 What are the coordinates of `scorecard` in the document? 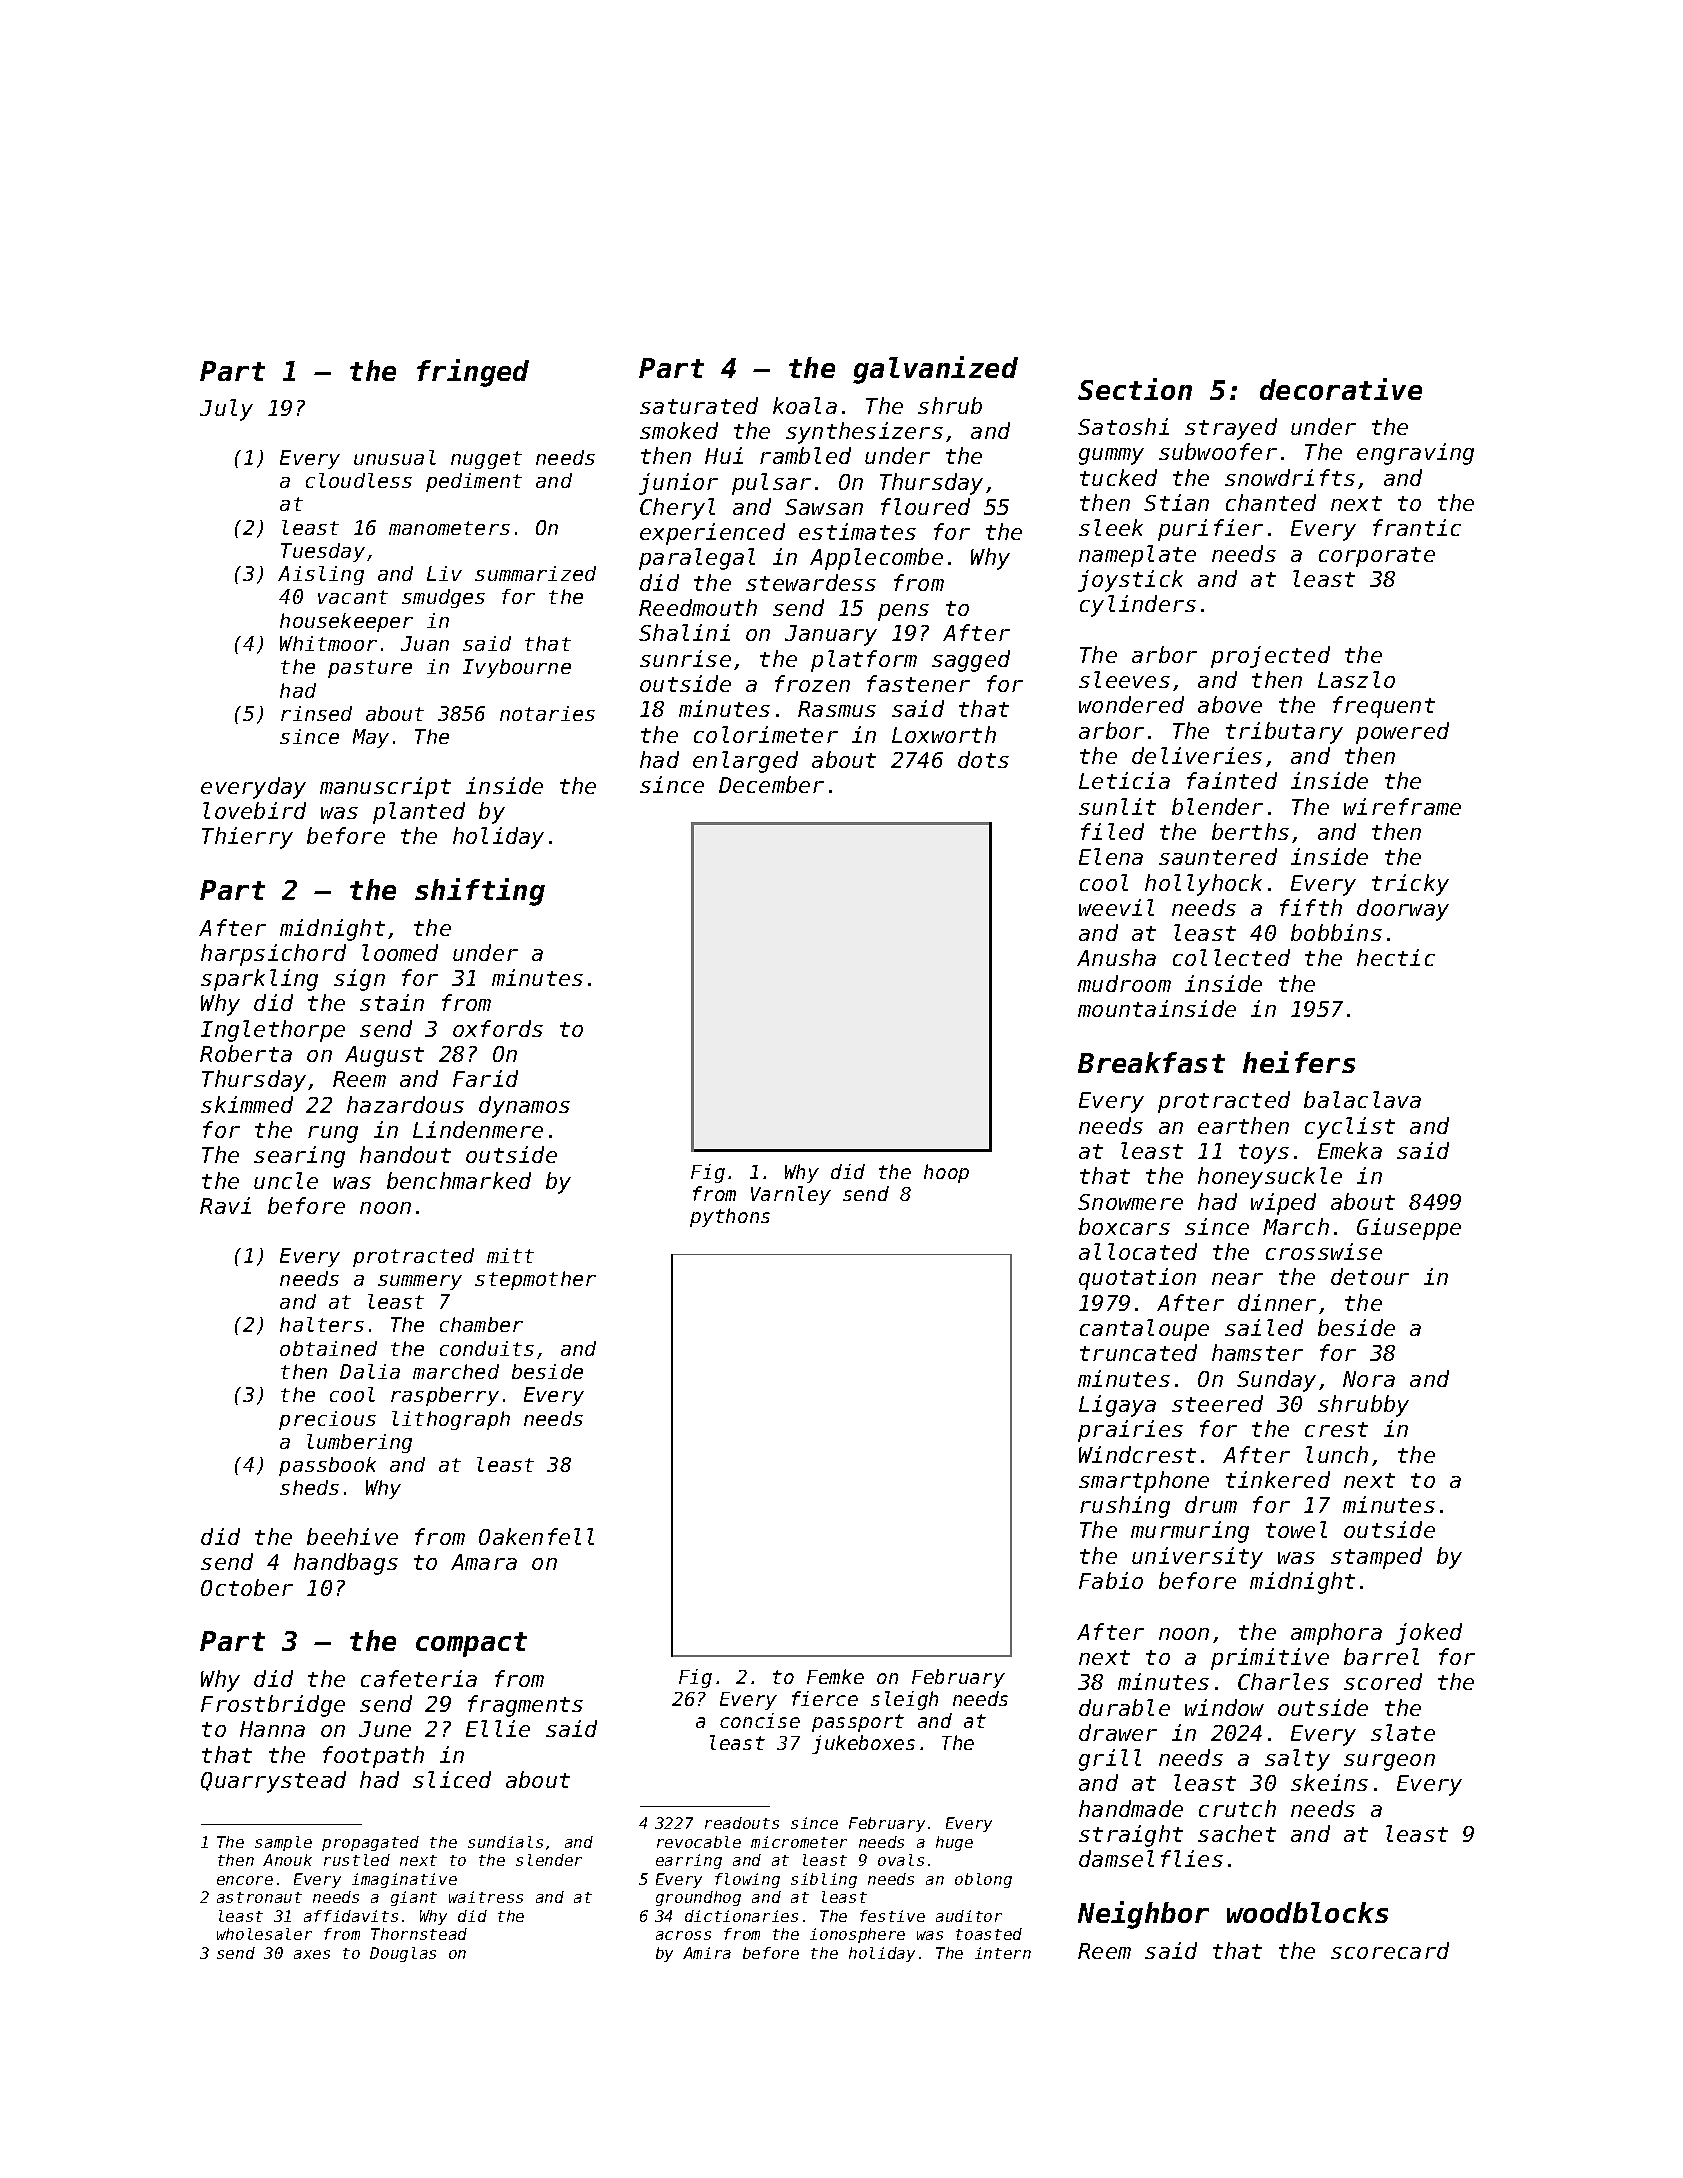 It's located at (1390, 1950).
